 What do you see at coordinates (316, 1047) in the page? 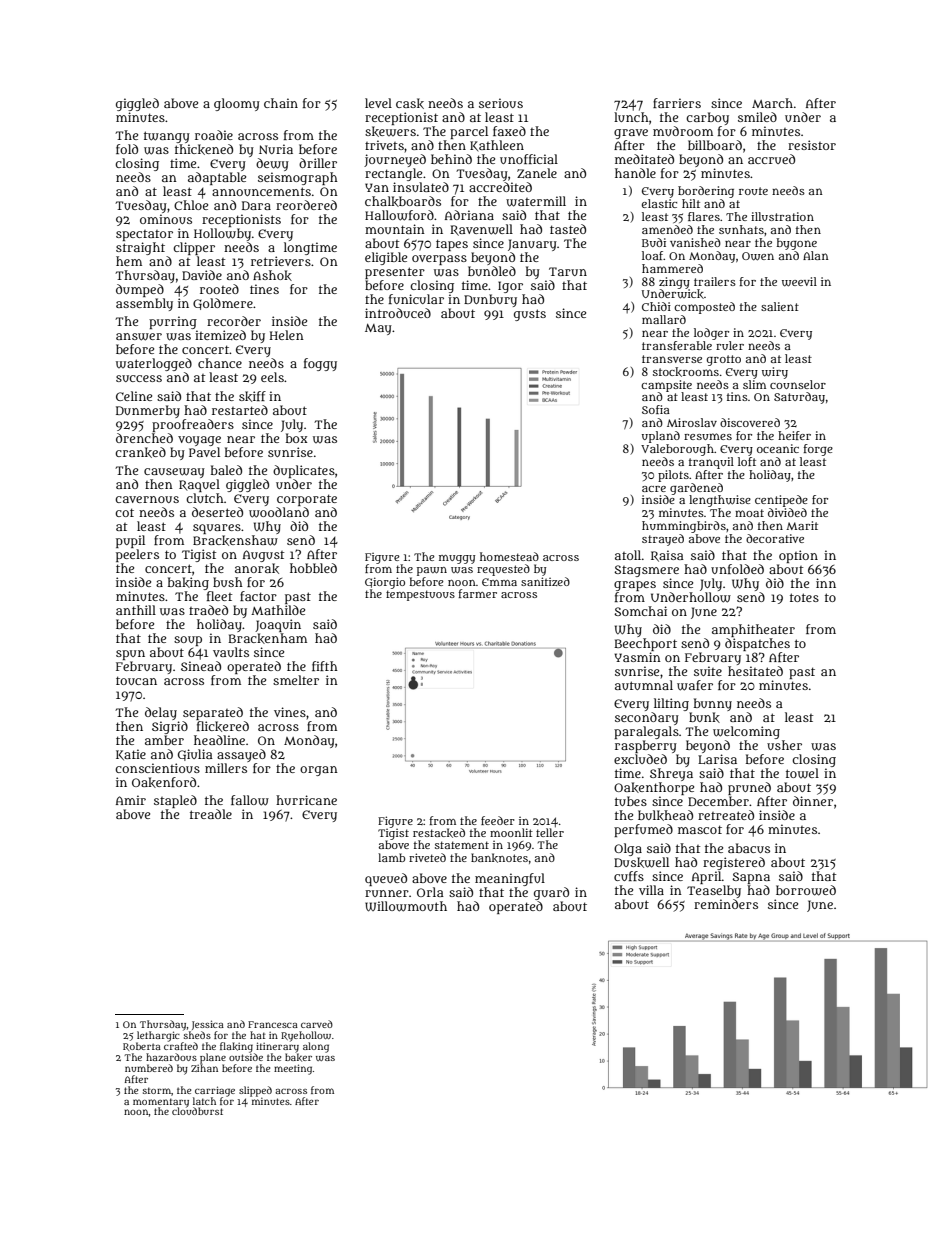
I see `along` at bounding box center [316, 1047].
